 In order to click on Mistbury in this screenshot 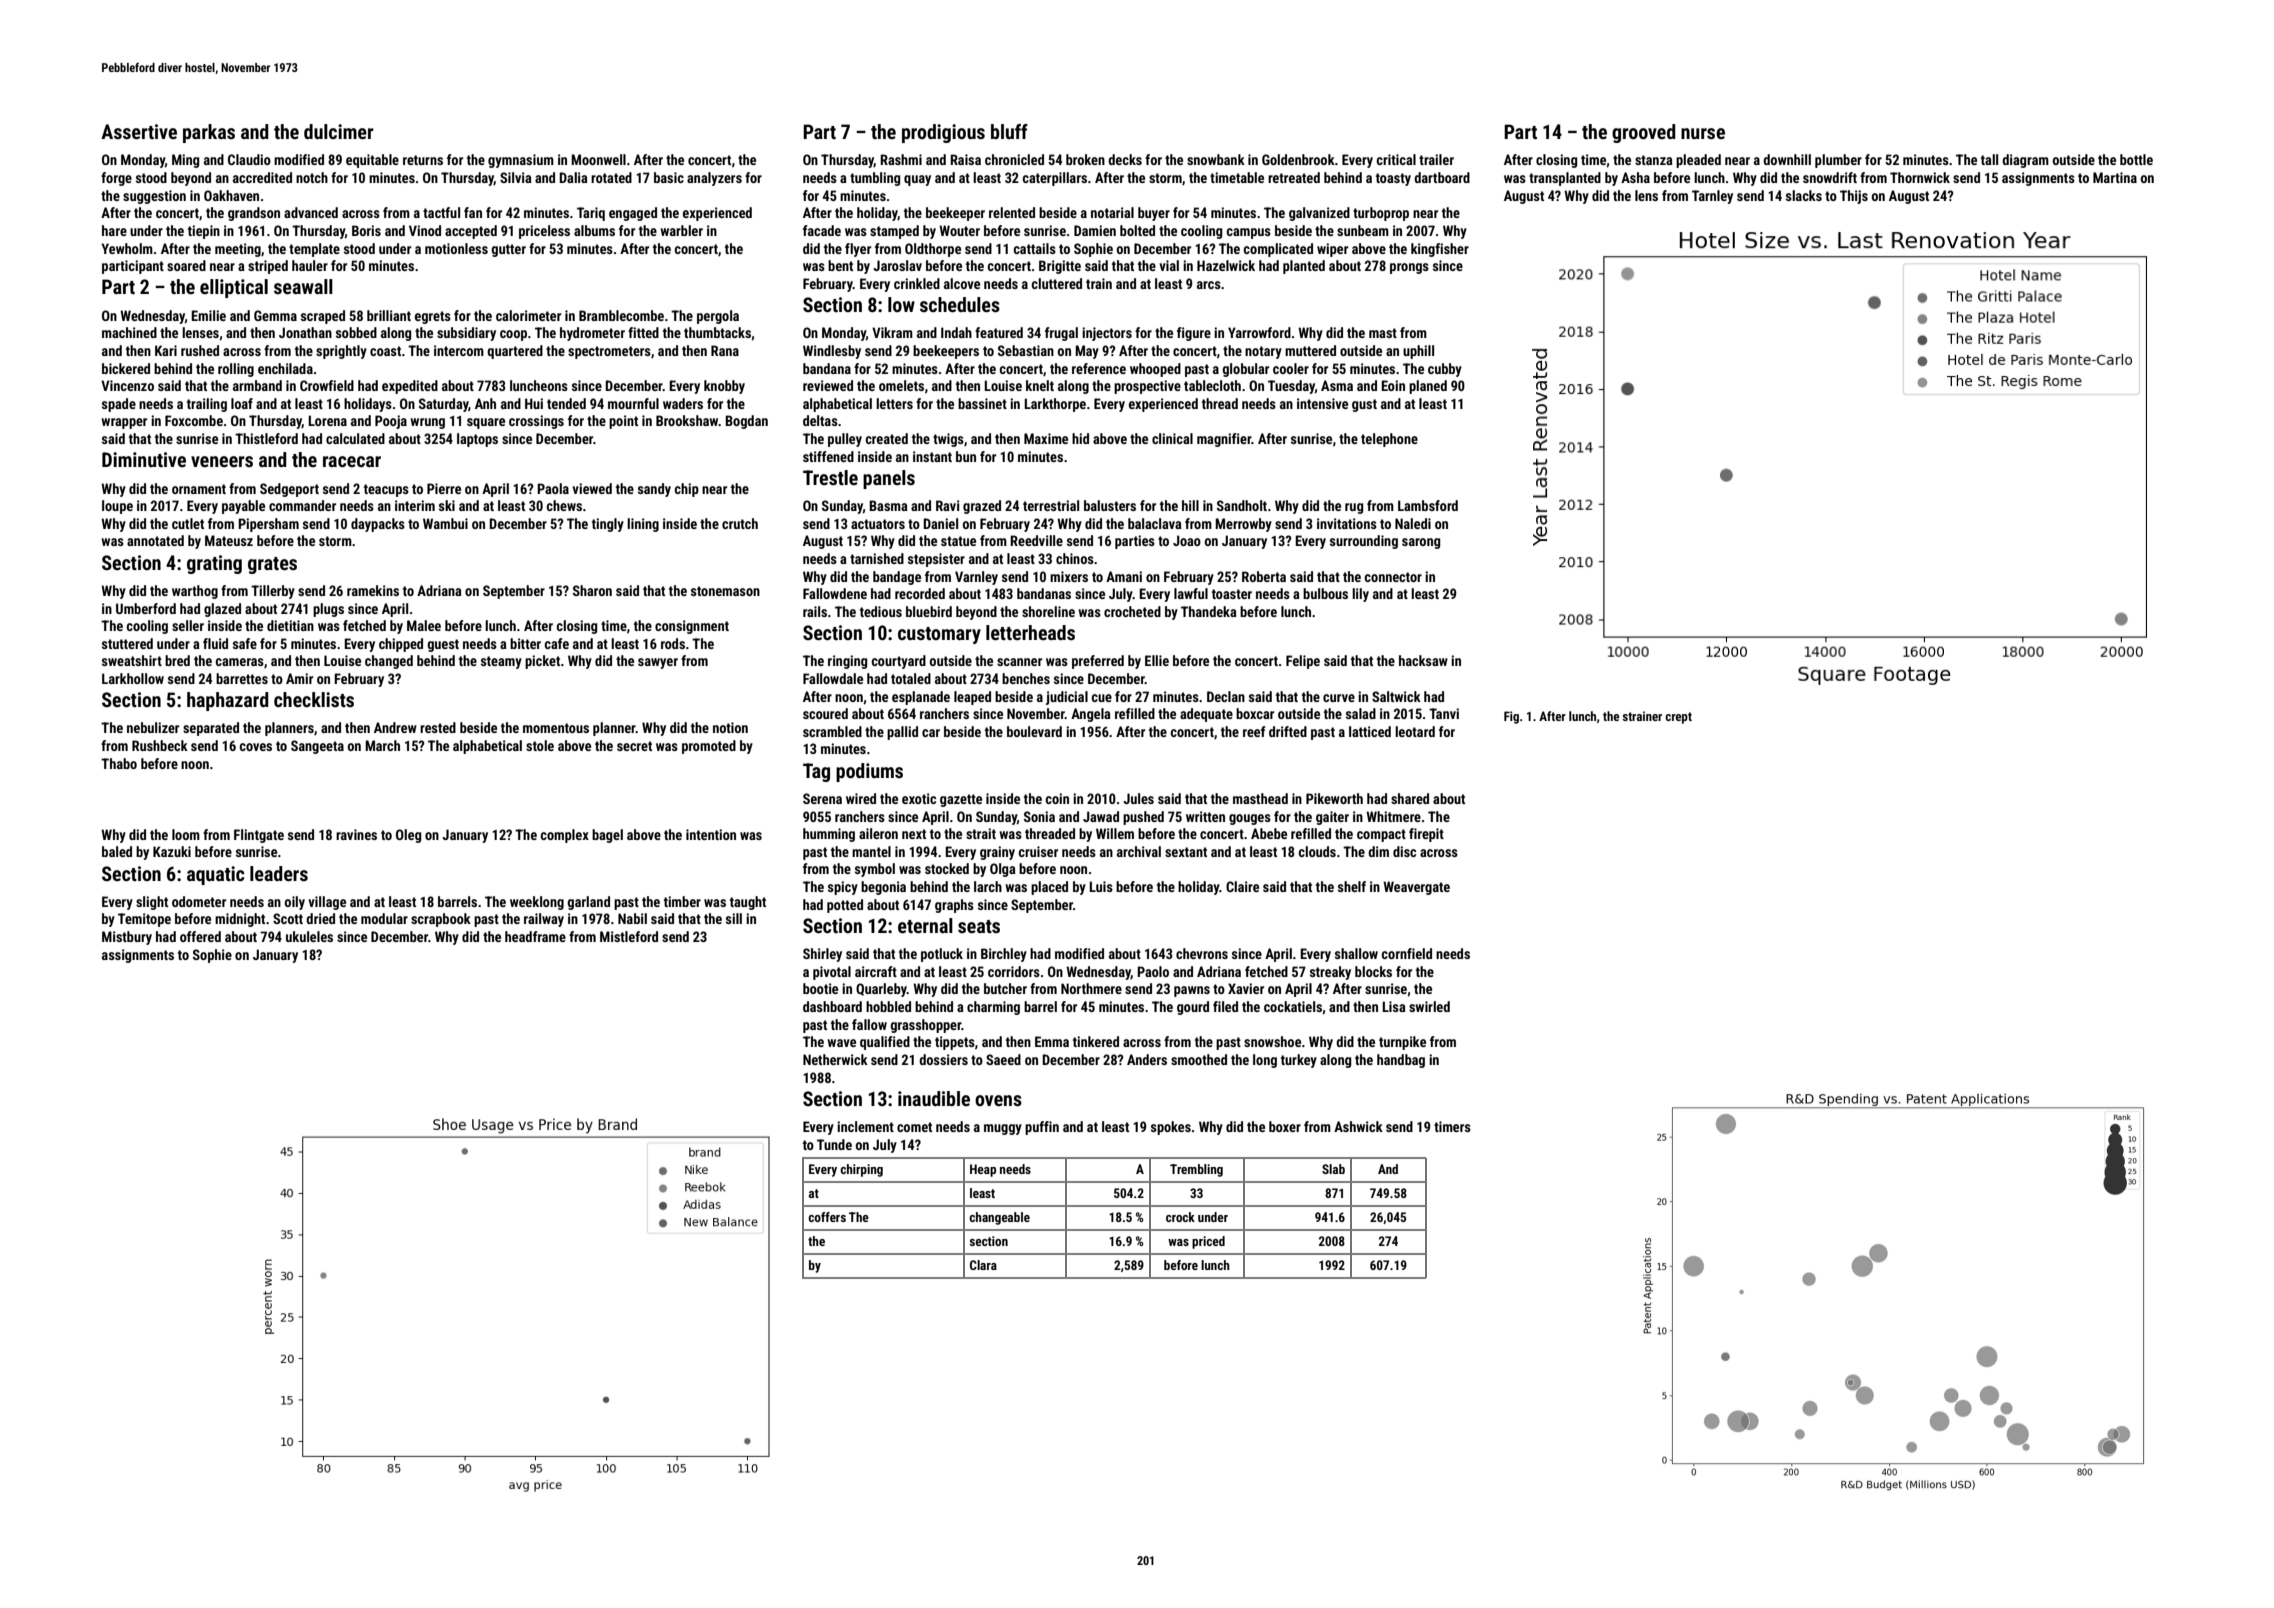, I will do `click(127, 938)`.
